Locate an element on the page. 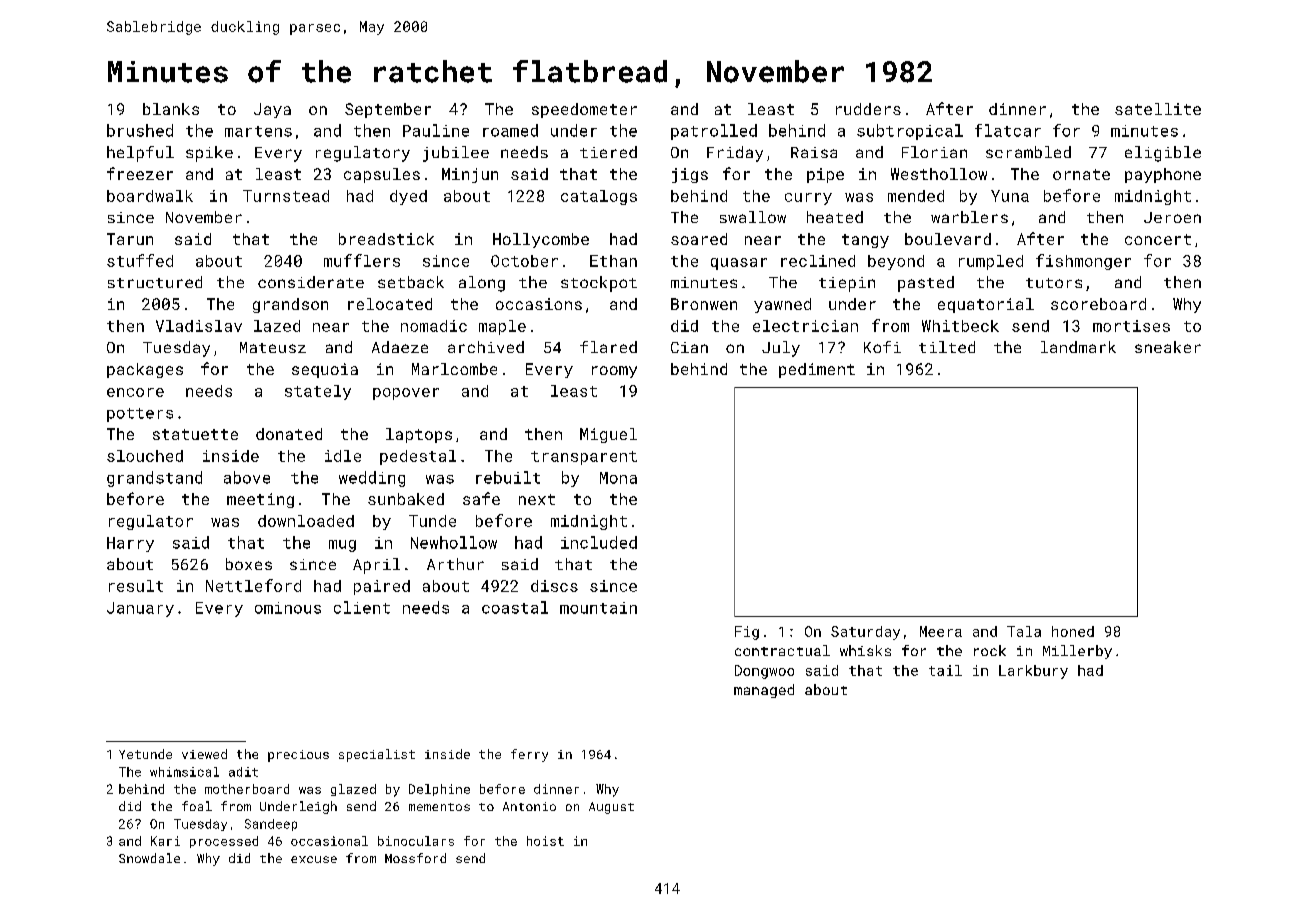  sneaker is located at coordinates (1168, 347).
